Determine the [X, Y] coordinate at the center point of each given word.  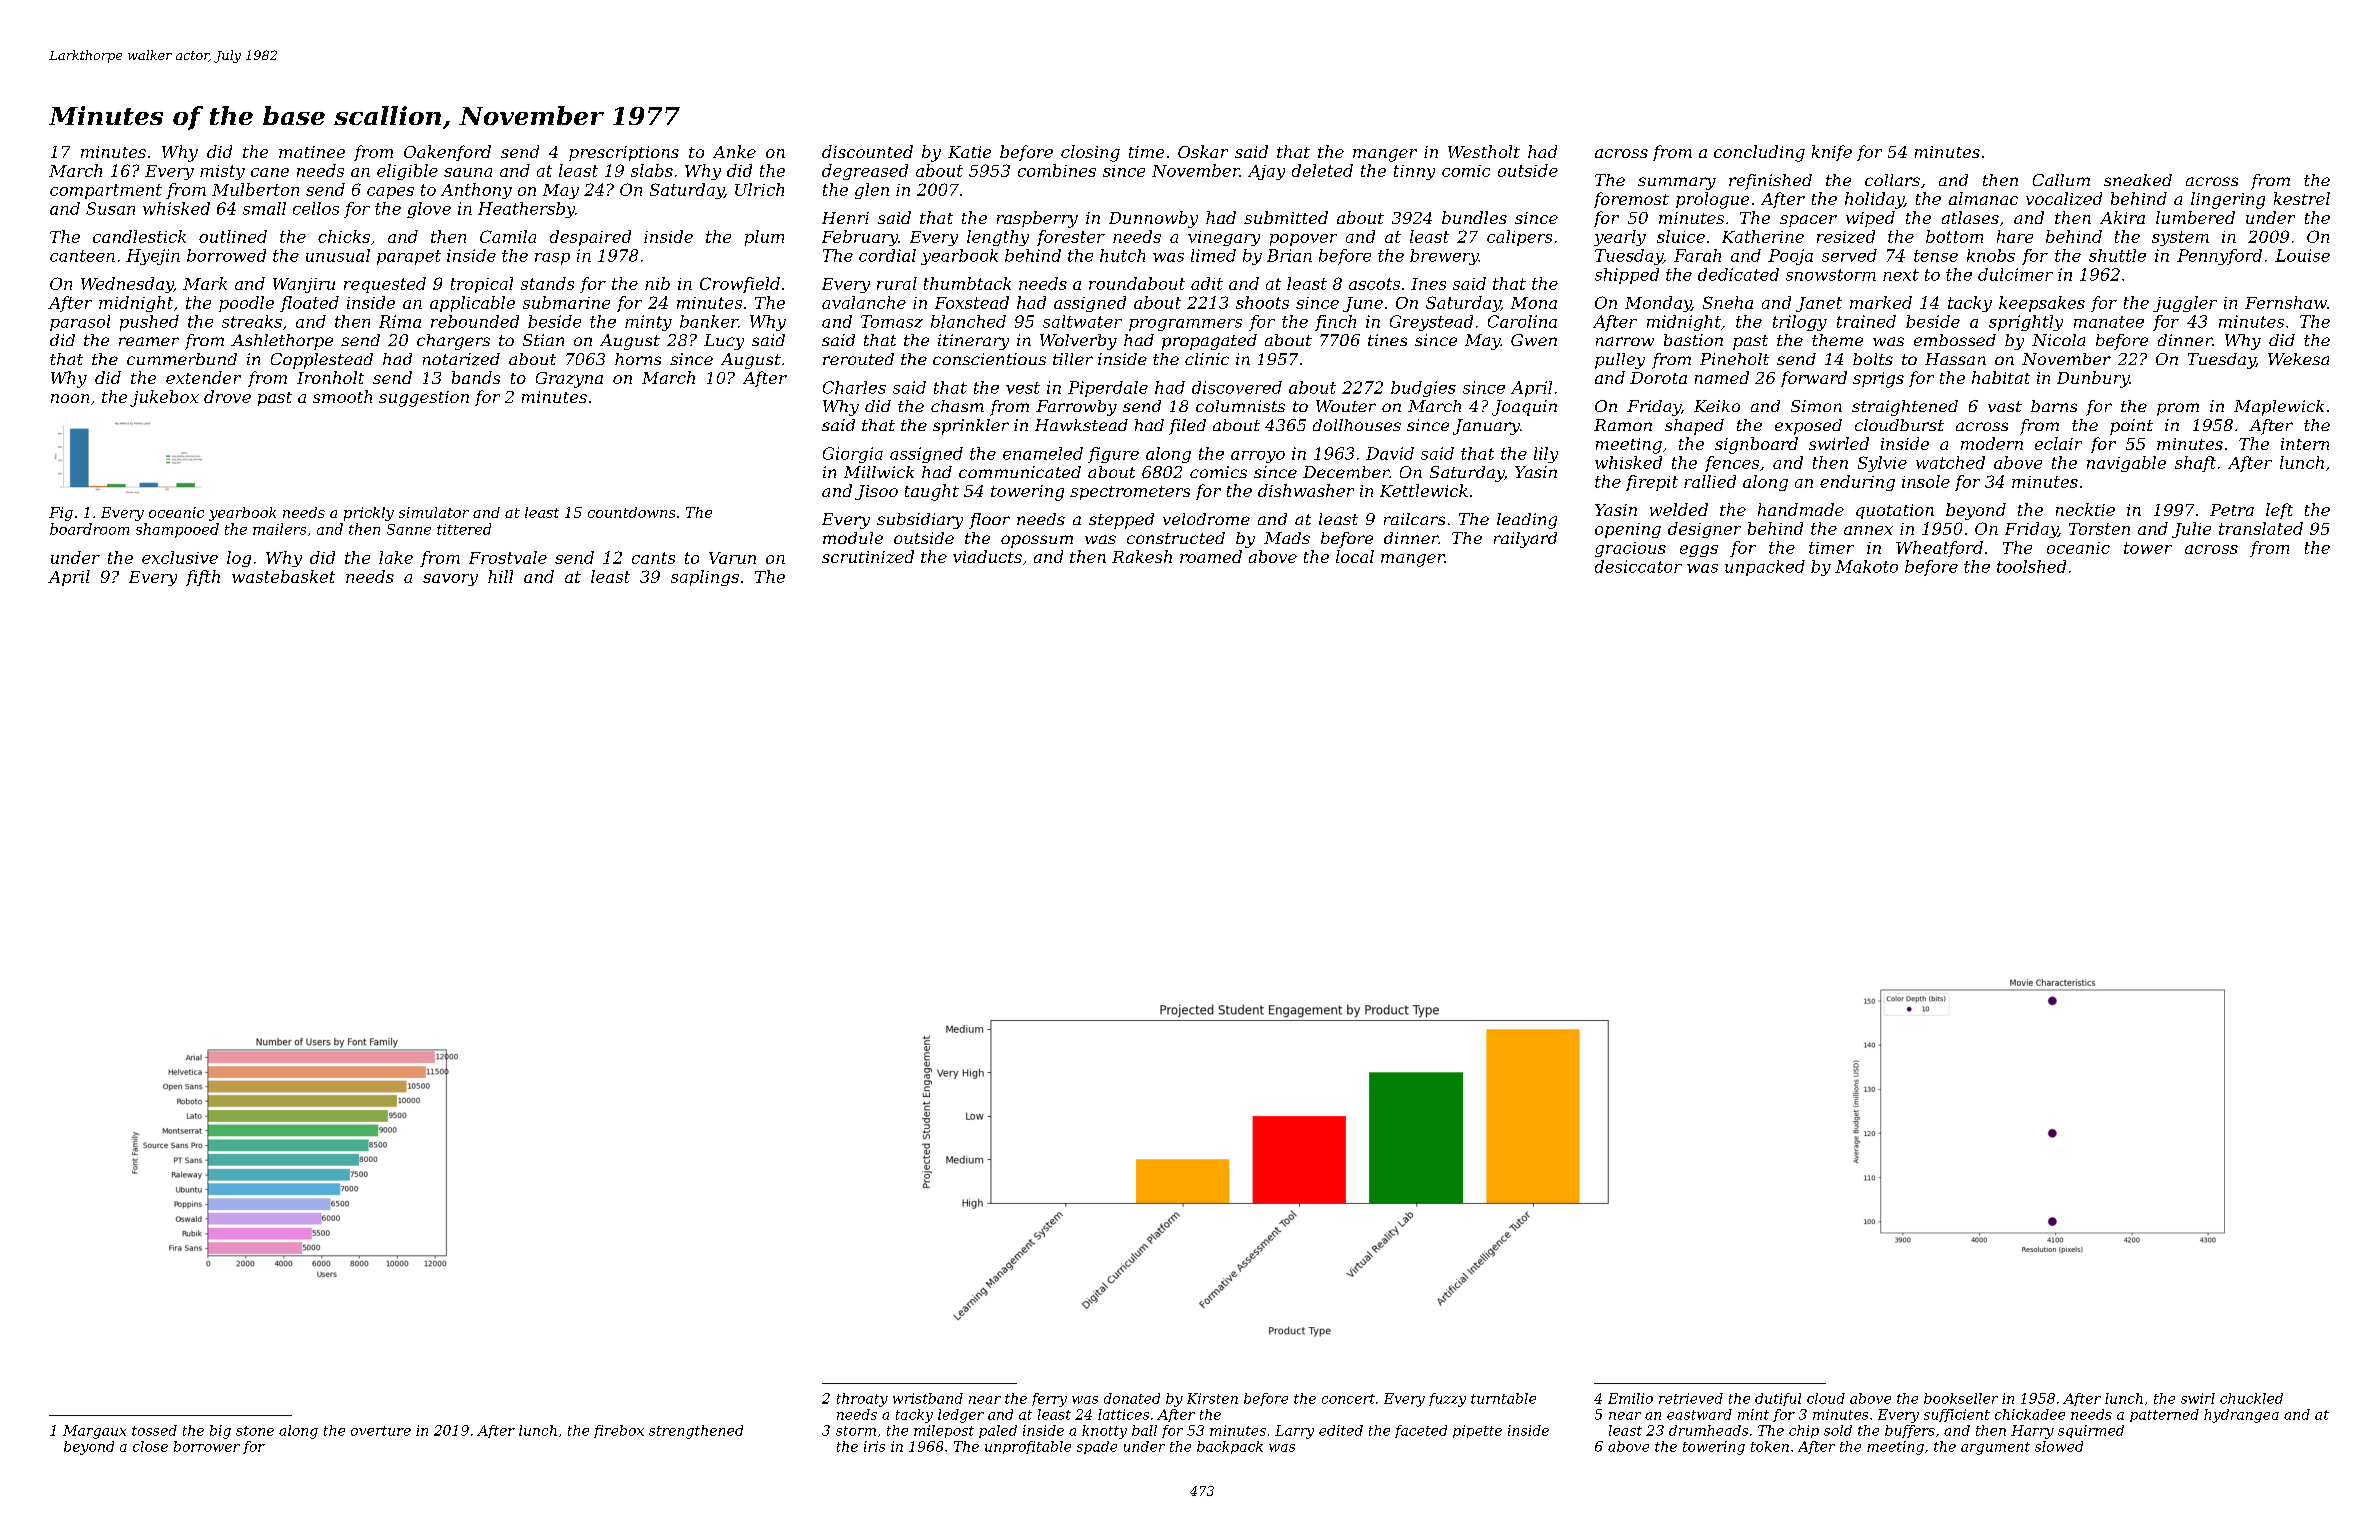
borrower [207, 1446]
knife [1832, 153]
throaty [862, 1400]
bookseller [1961, 1398]
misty [222, 172]
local [1355, 556]
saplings [705, 578]
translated [2261, 528]
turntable [1503, 1398]
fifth [203, 578]
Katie [969, 152]
